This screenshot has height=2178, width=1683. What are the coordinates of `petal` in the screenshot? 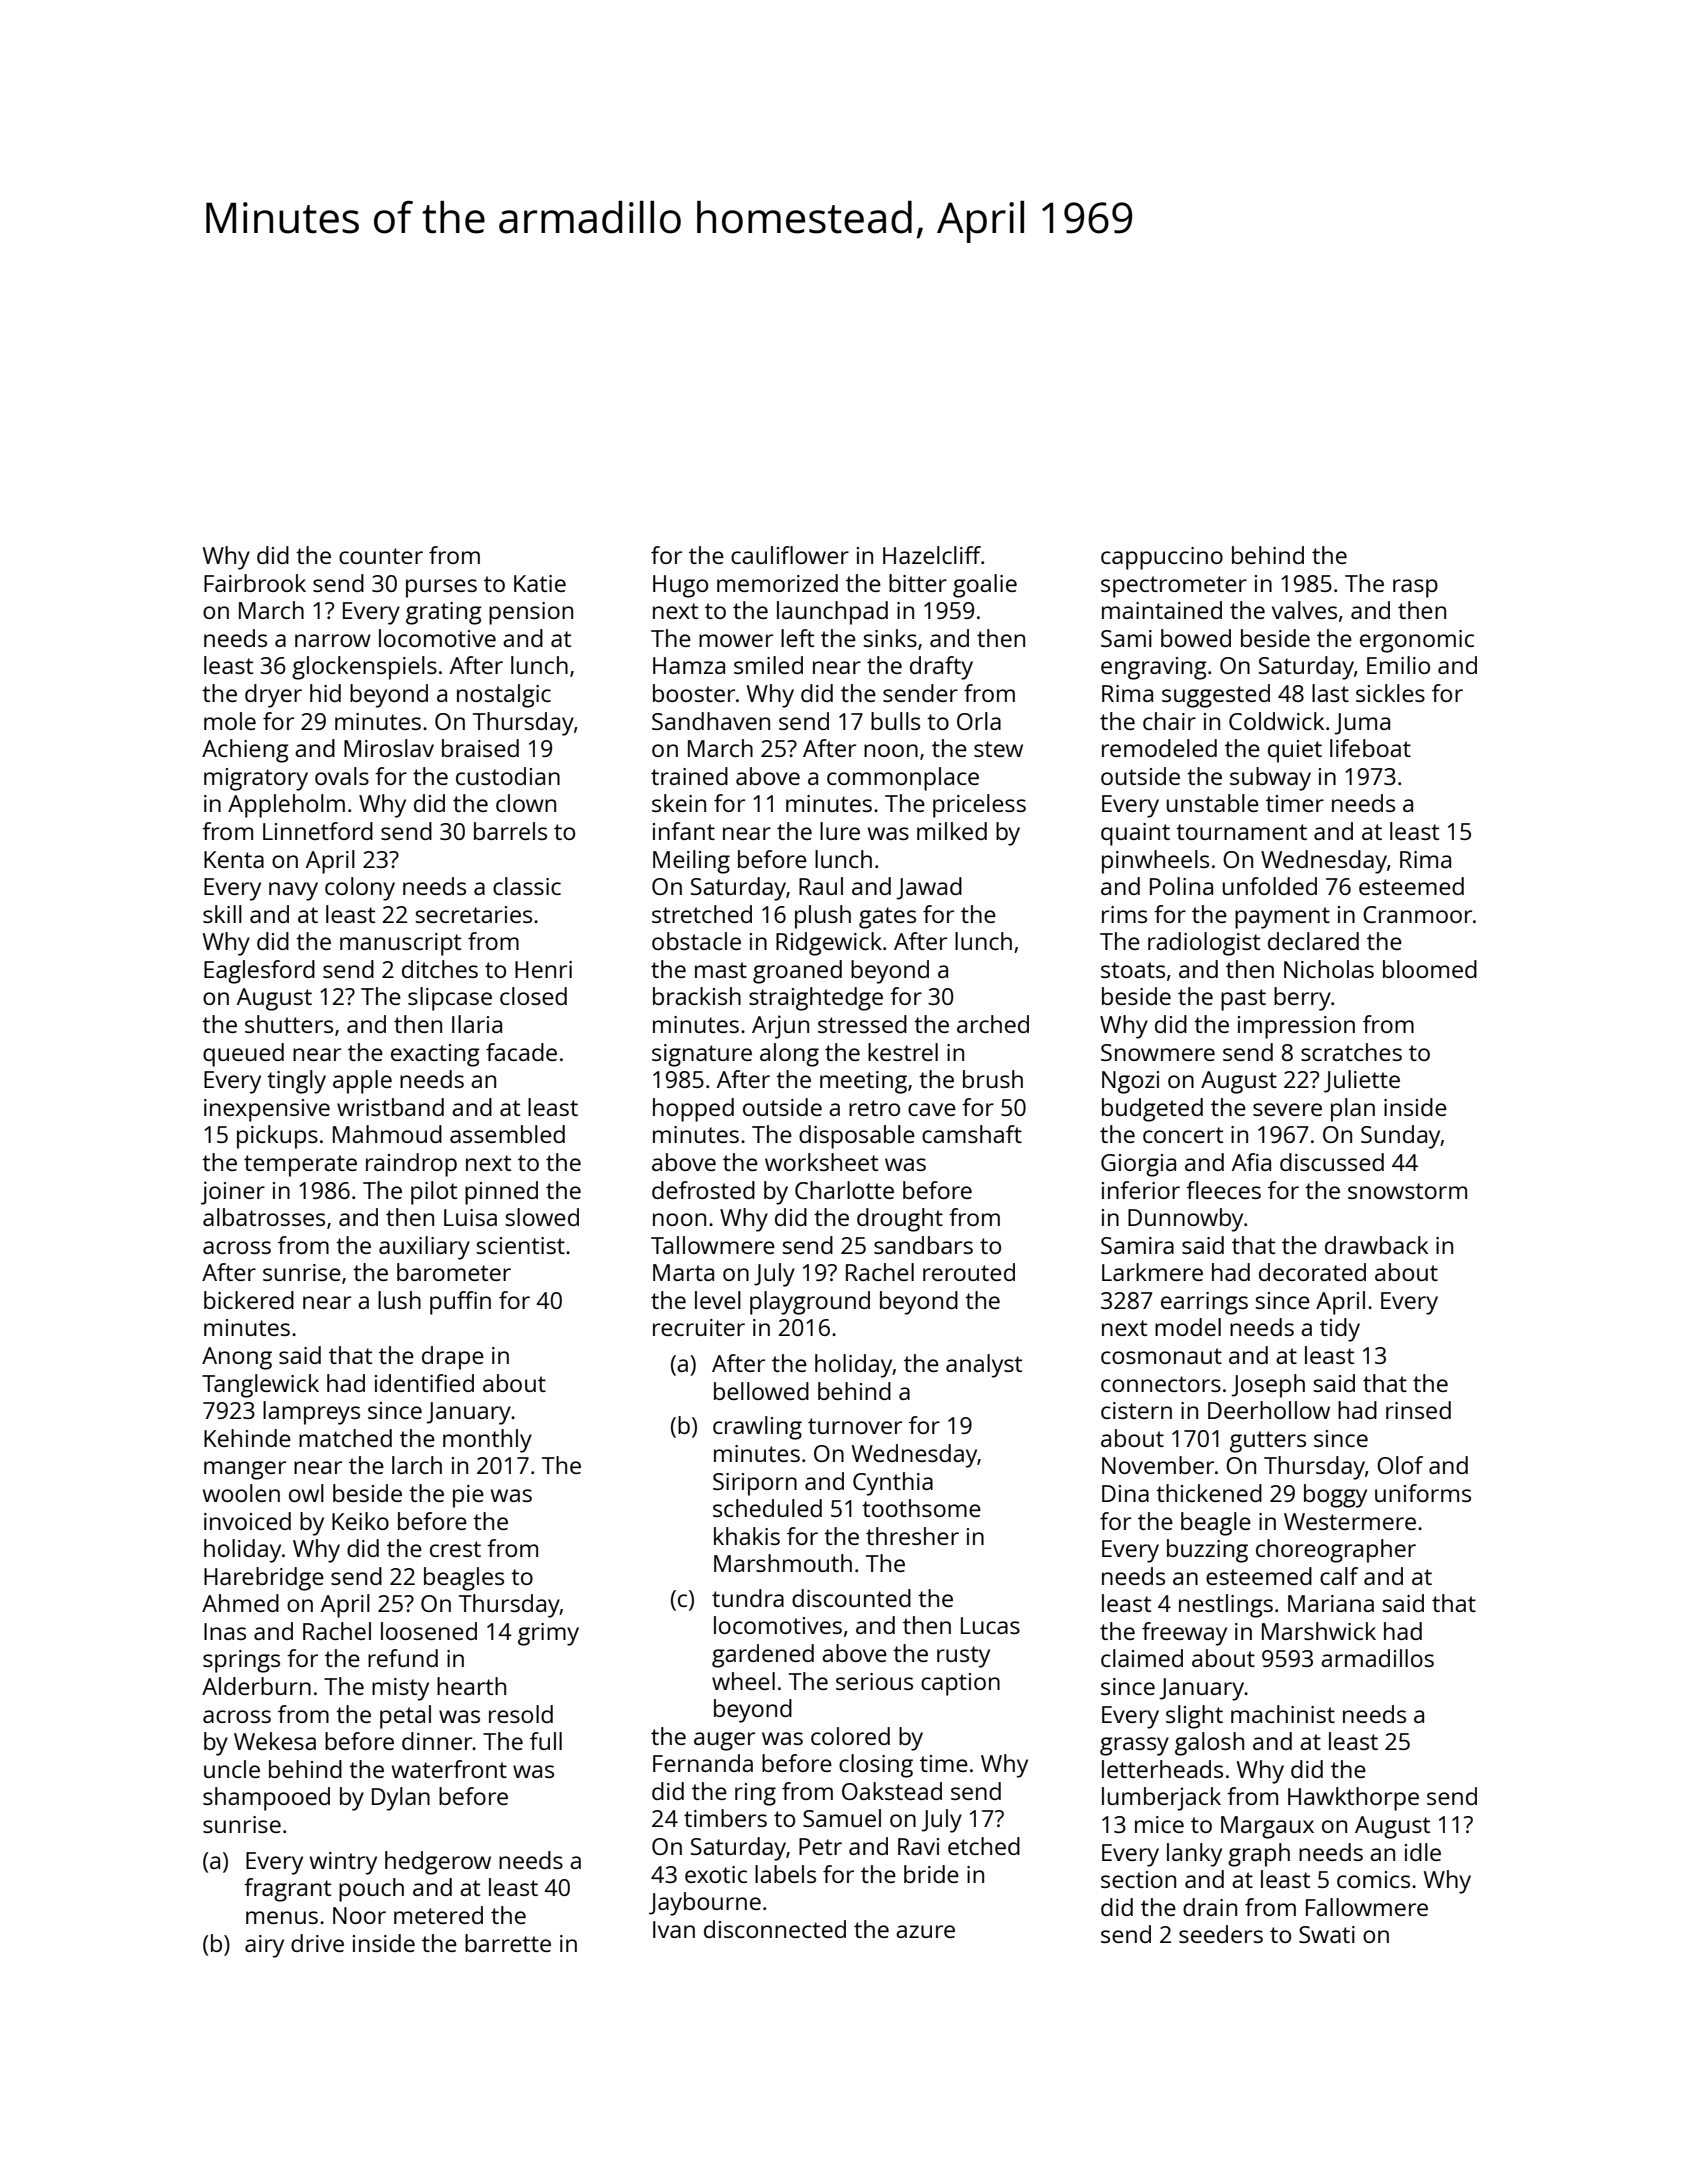 It's located at (405, 1717).
